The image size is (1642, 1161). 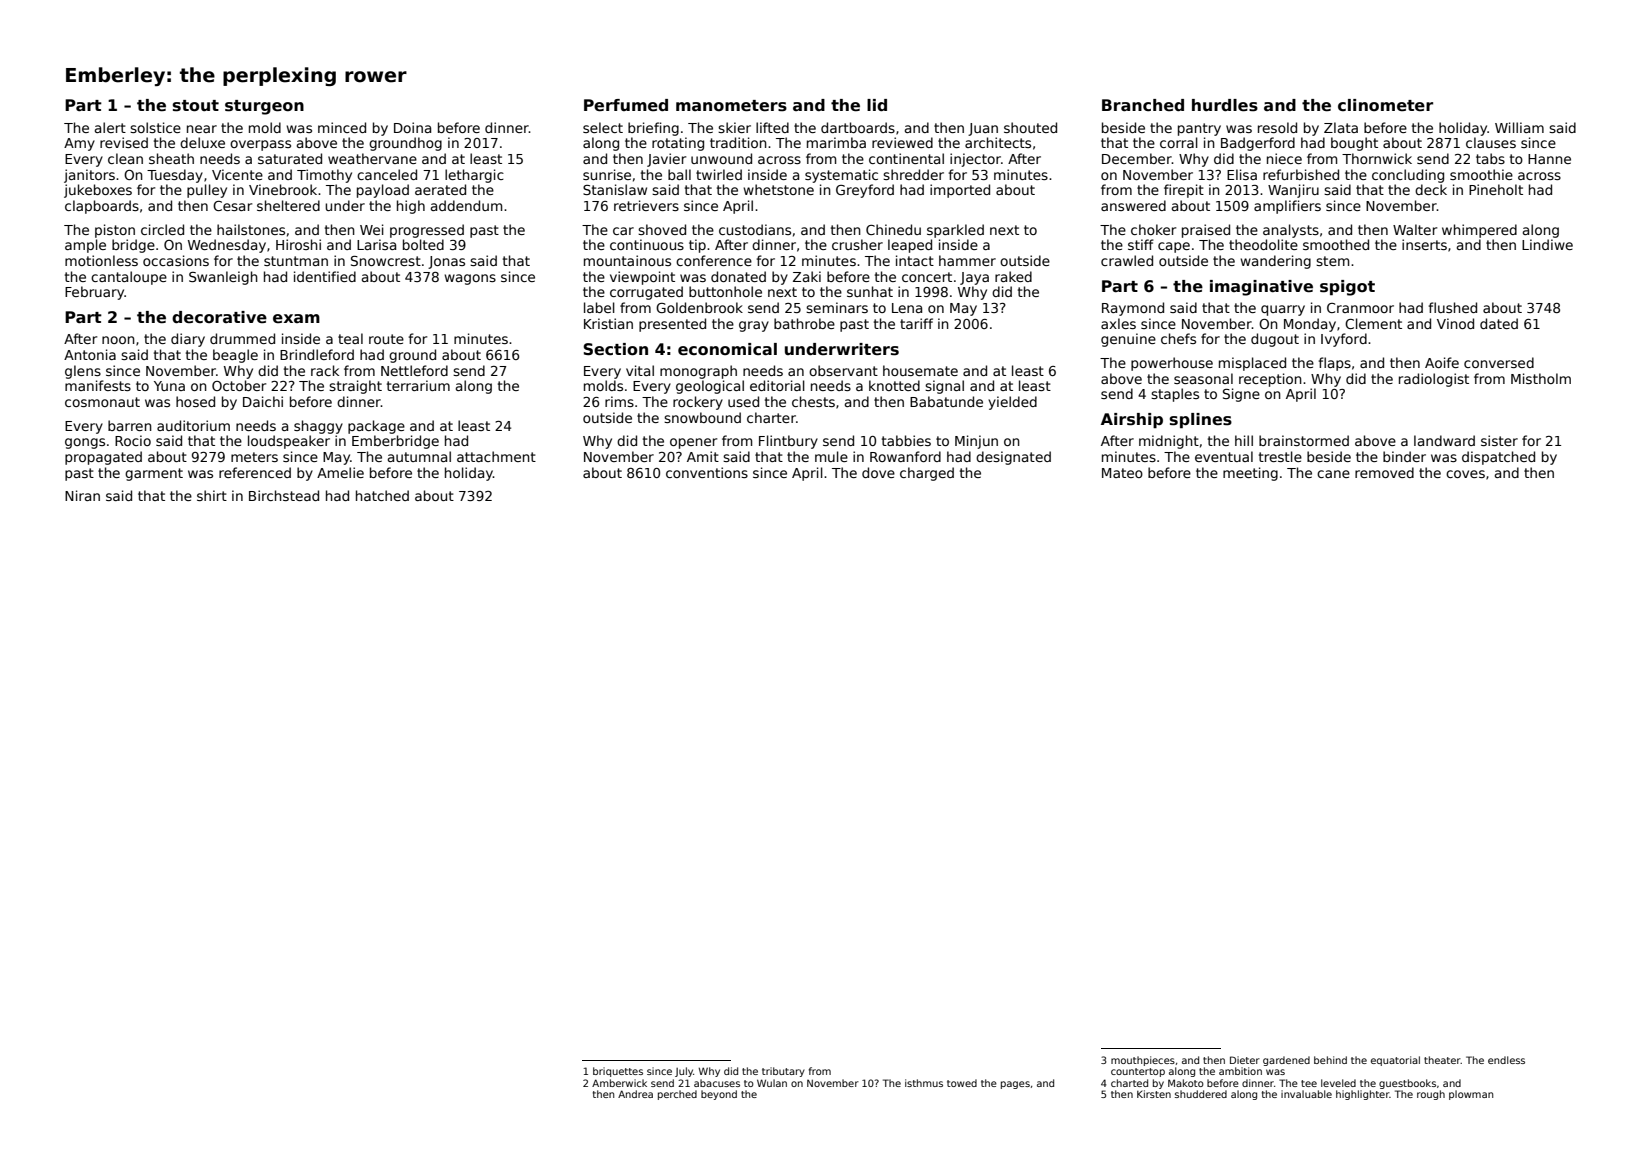 I want to click on Birchstead, so click(x=284, y=495).
